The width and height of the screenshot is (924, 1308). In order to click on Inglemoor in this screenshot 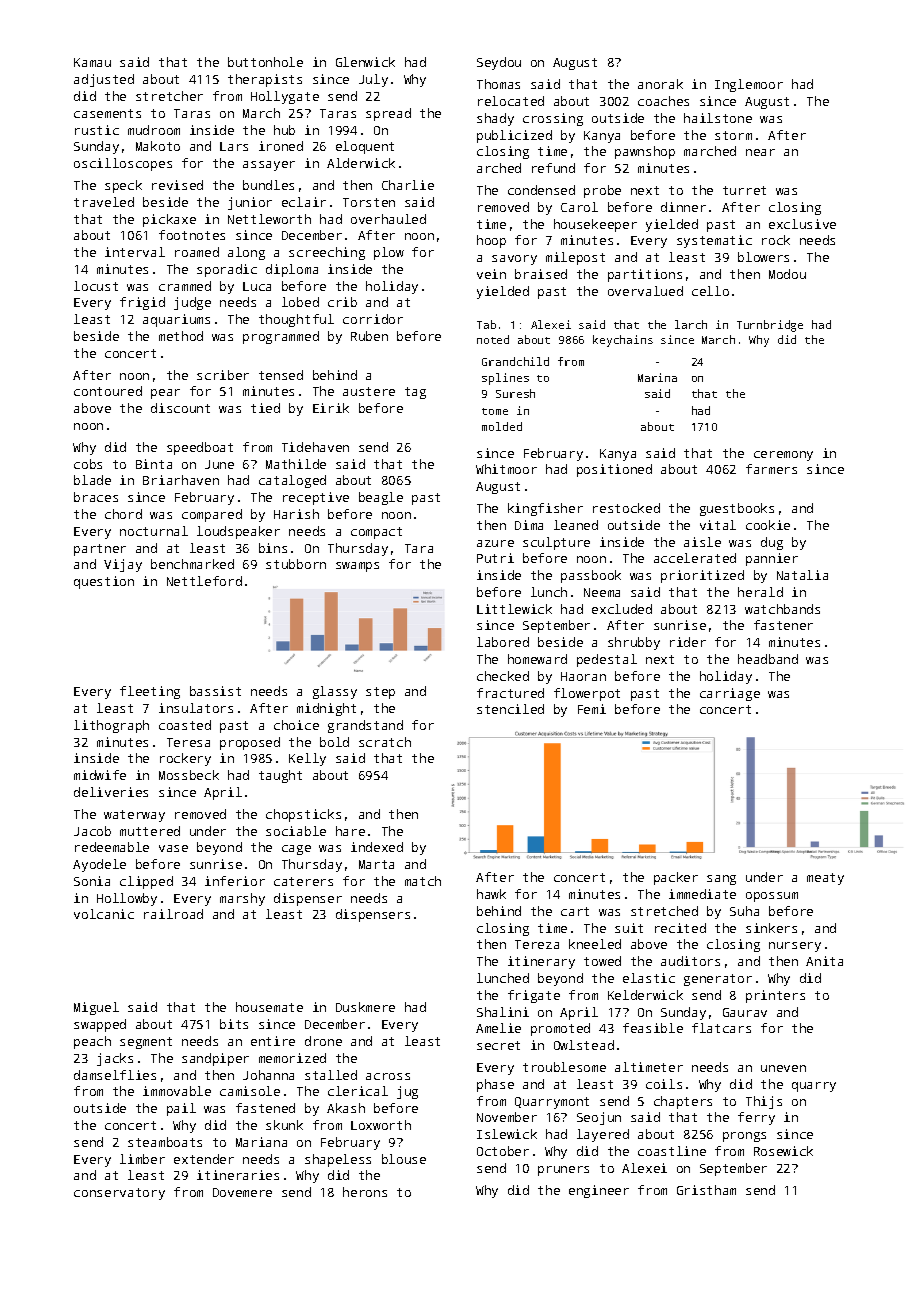, I will do `click(749, 85)`.
